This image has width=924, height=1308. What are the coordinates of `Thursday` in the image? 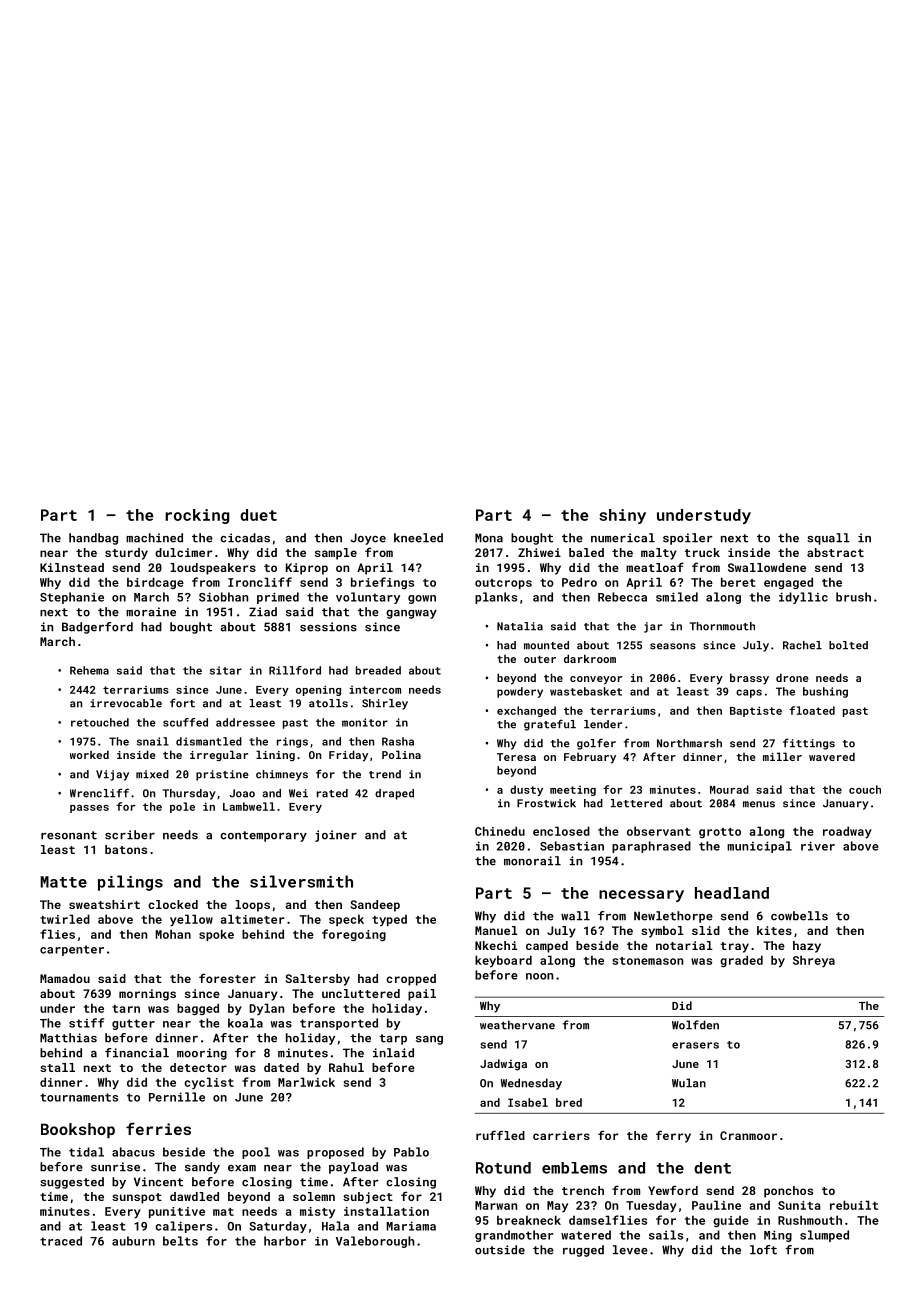 It's located at (189, 794).
